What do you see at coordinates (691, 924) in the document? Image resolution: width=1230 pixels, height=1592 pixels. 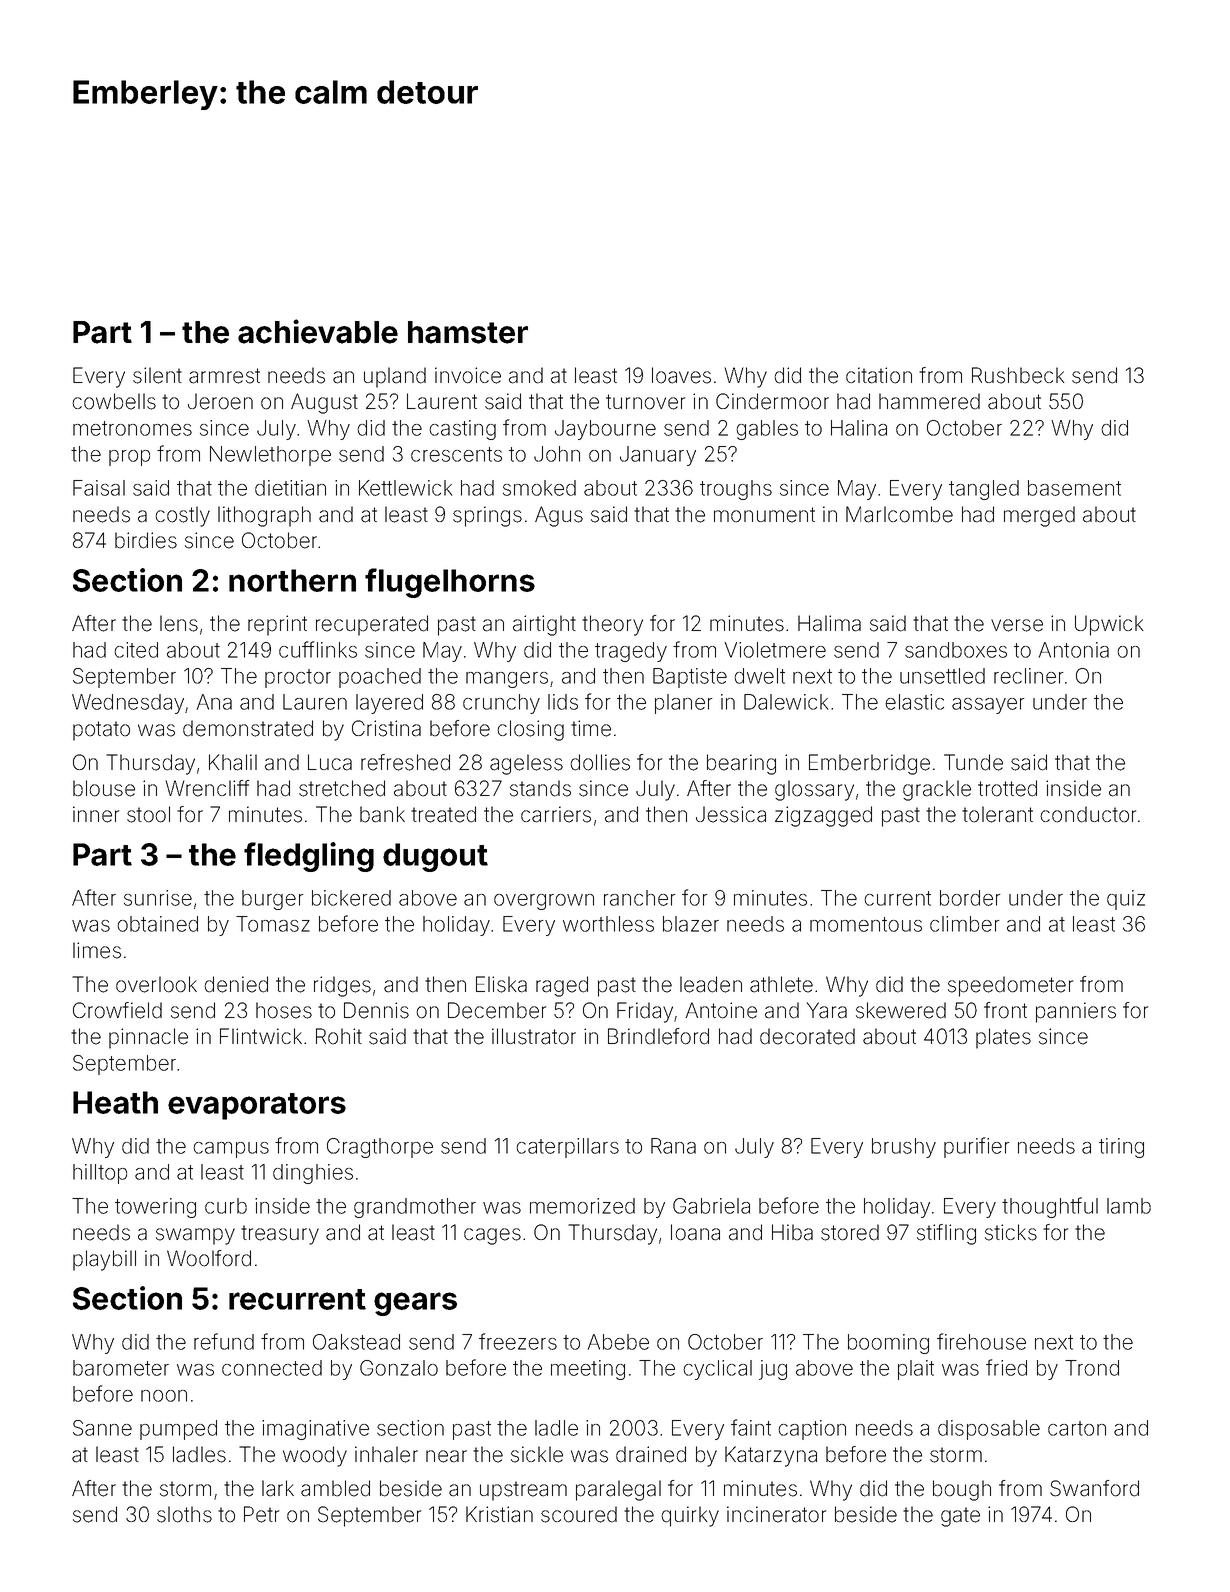 I see `blazer` at bounding box center [691, 924].
